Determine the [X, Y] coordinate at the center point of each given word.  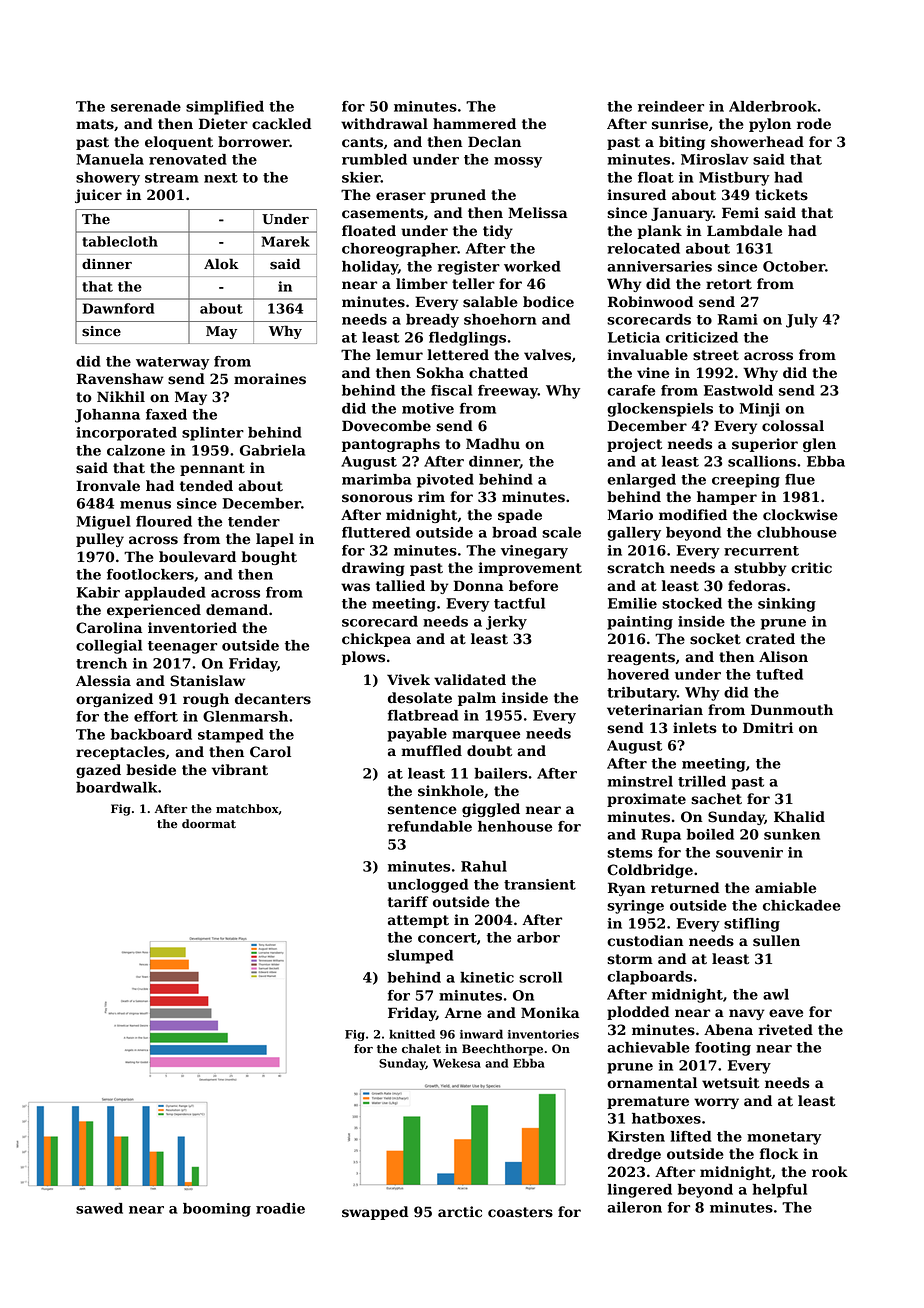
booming [217, 1210]
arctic [460, 1212]
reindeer [671, 106]
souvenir [749, 852]
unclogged [427, 886]
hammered [474, 124]
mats [95, 124]
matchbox [247, 809]
